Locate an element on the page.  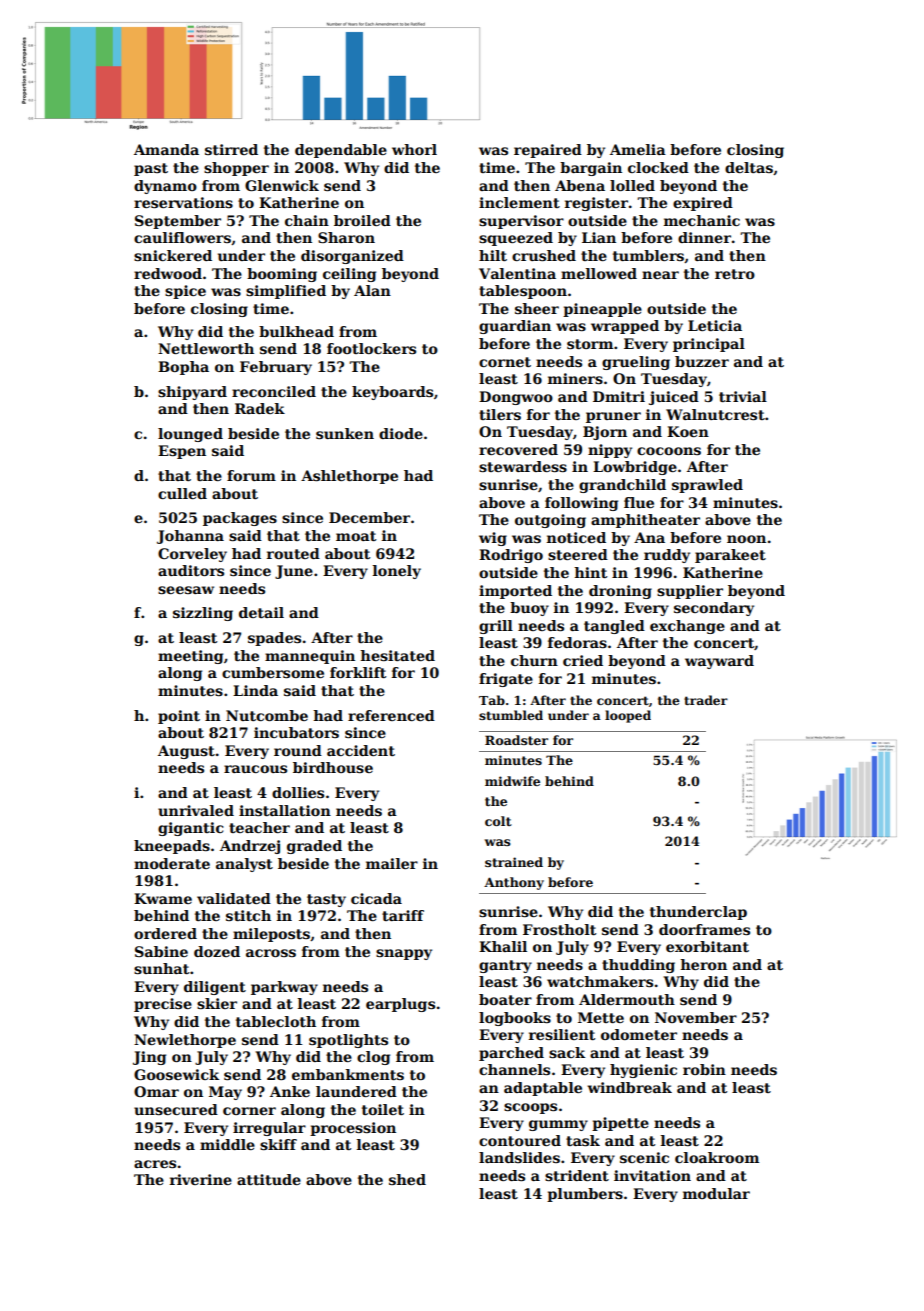
hilt is located at coordinates (493, 255).
